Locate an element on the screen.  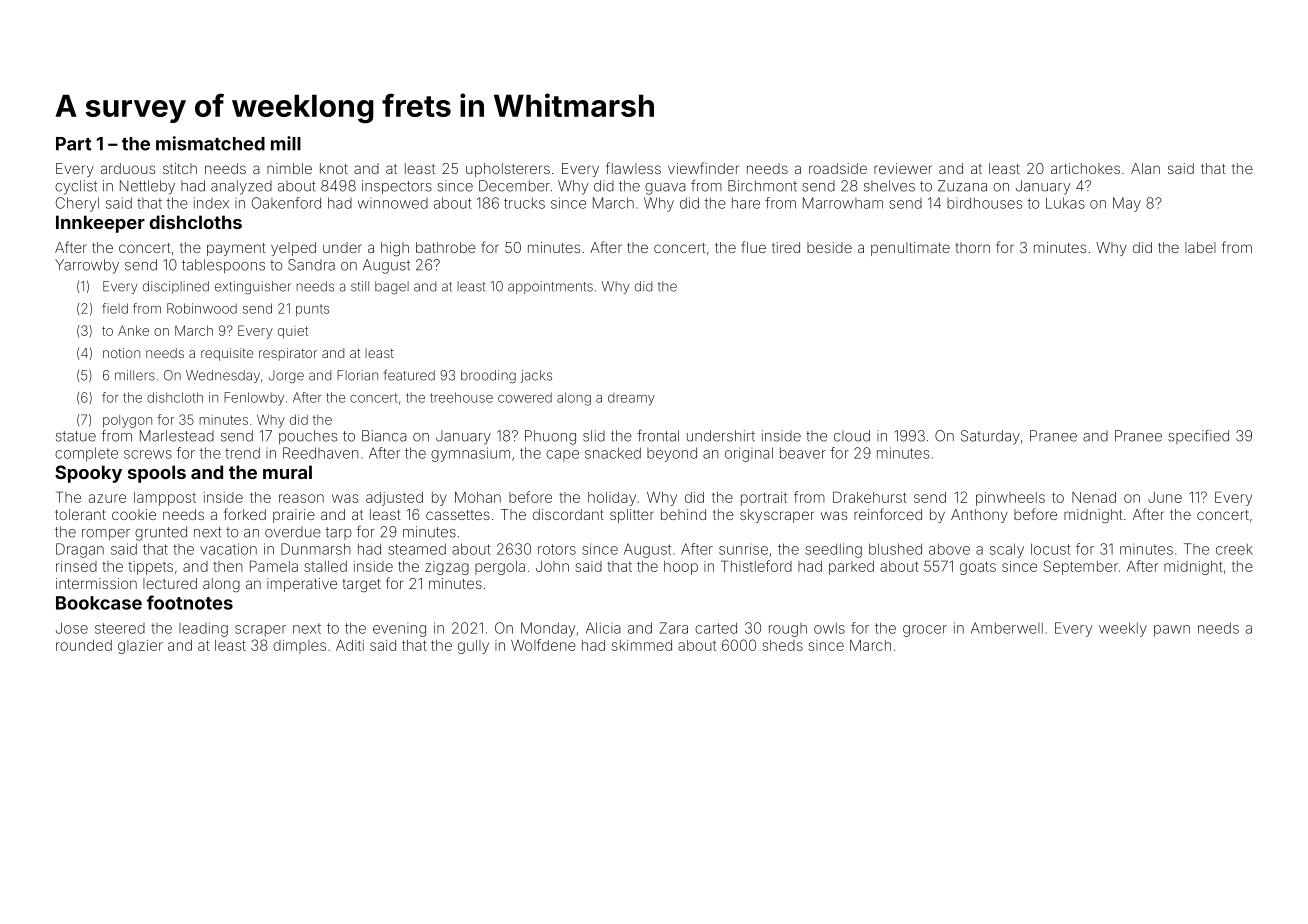
beside is located at coordinates (829, 247).
